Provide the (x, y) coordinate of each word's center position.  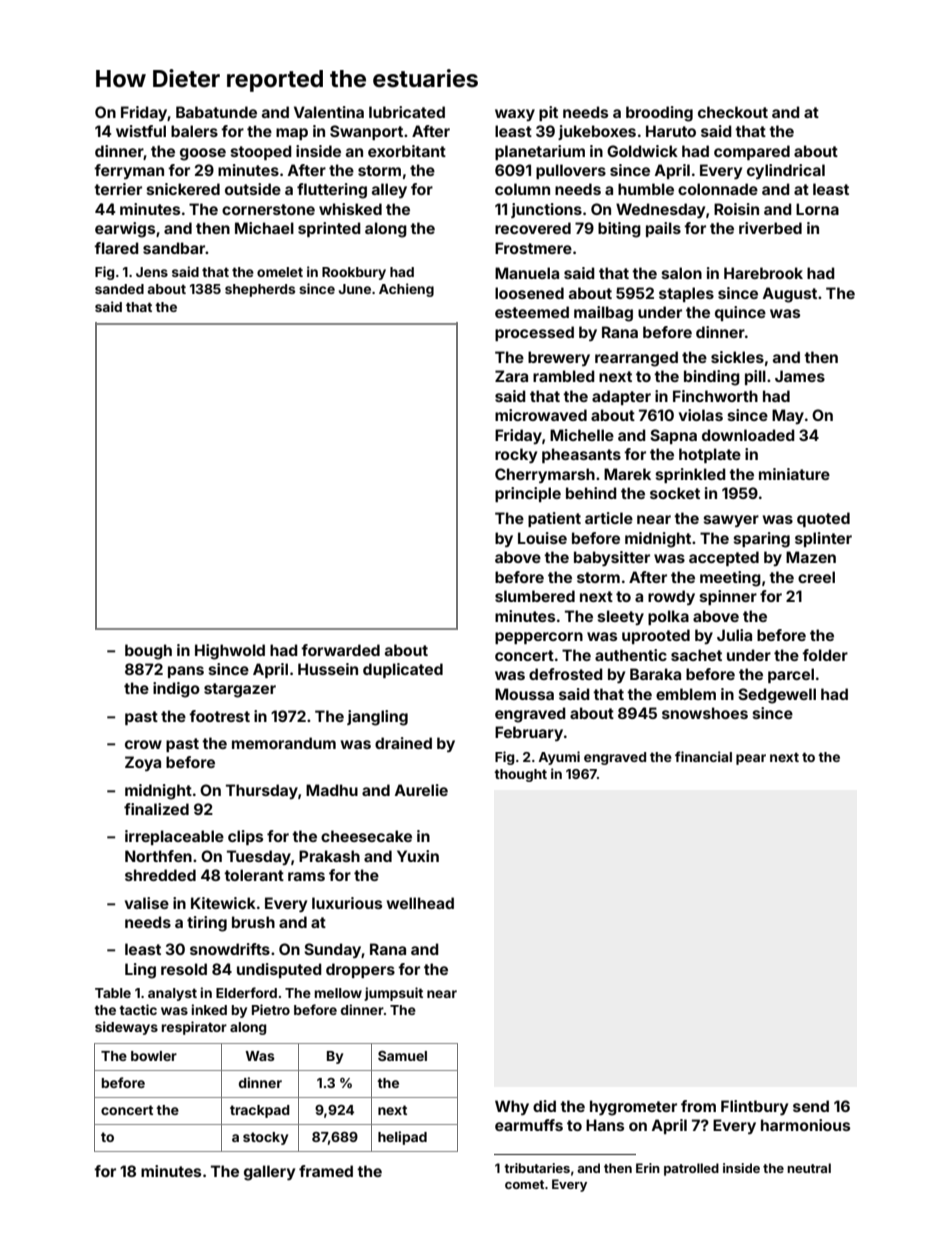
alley (389, 190)
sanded (119, 289)
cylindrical (786, 171)
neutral (809, 1168)
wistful (141, 131)
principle (528, 494)
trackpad (260, 1111)
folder (825, 655)
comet (524, 1184)
